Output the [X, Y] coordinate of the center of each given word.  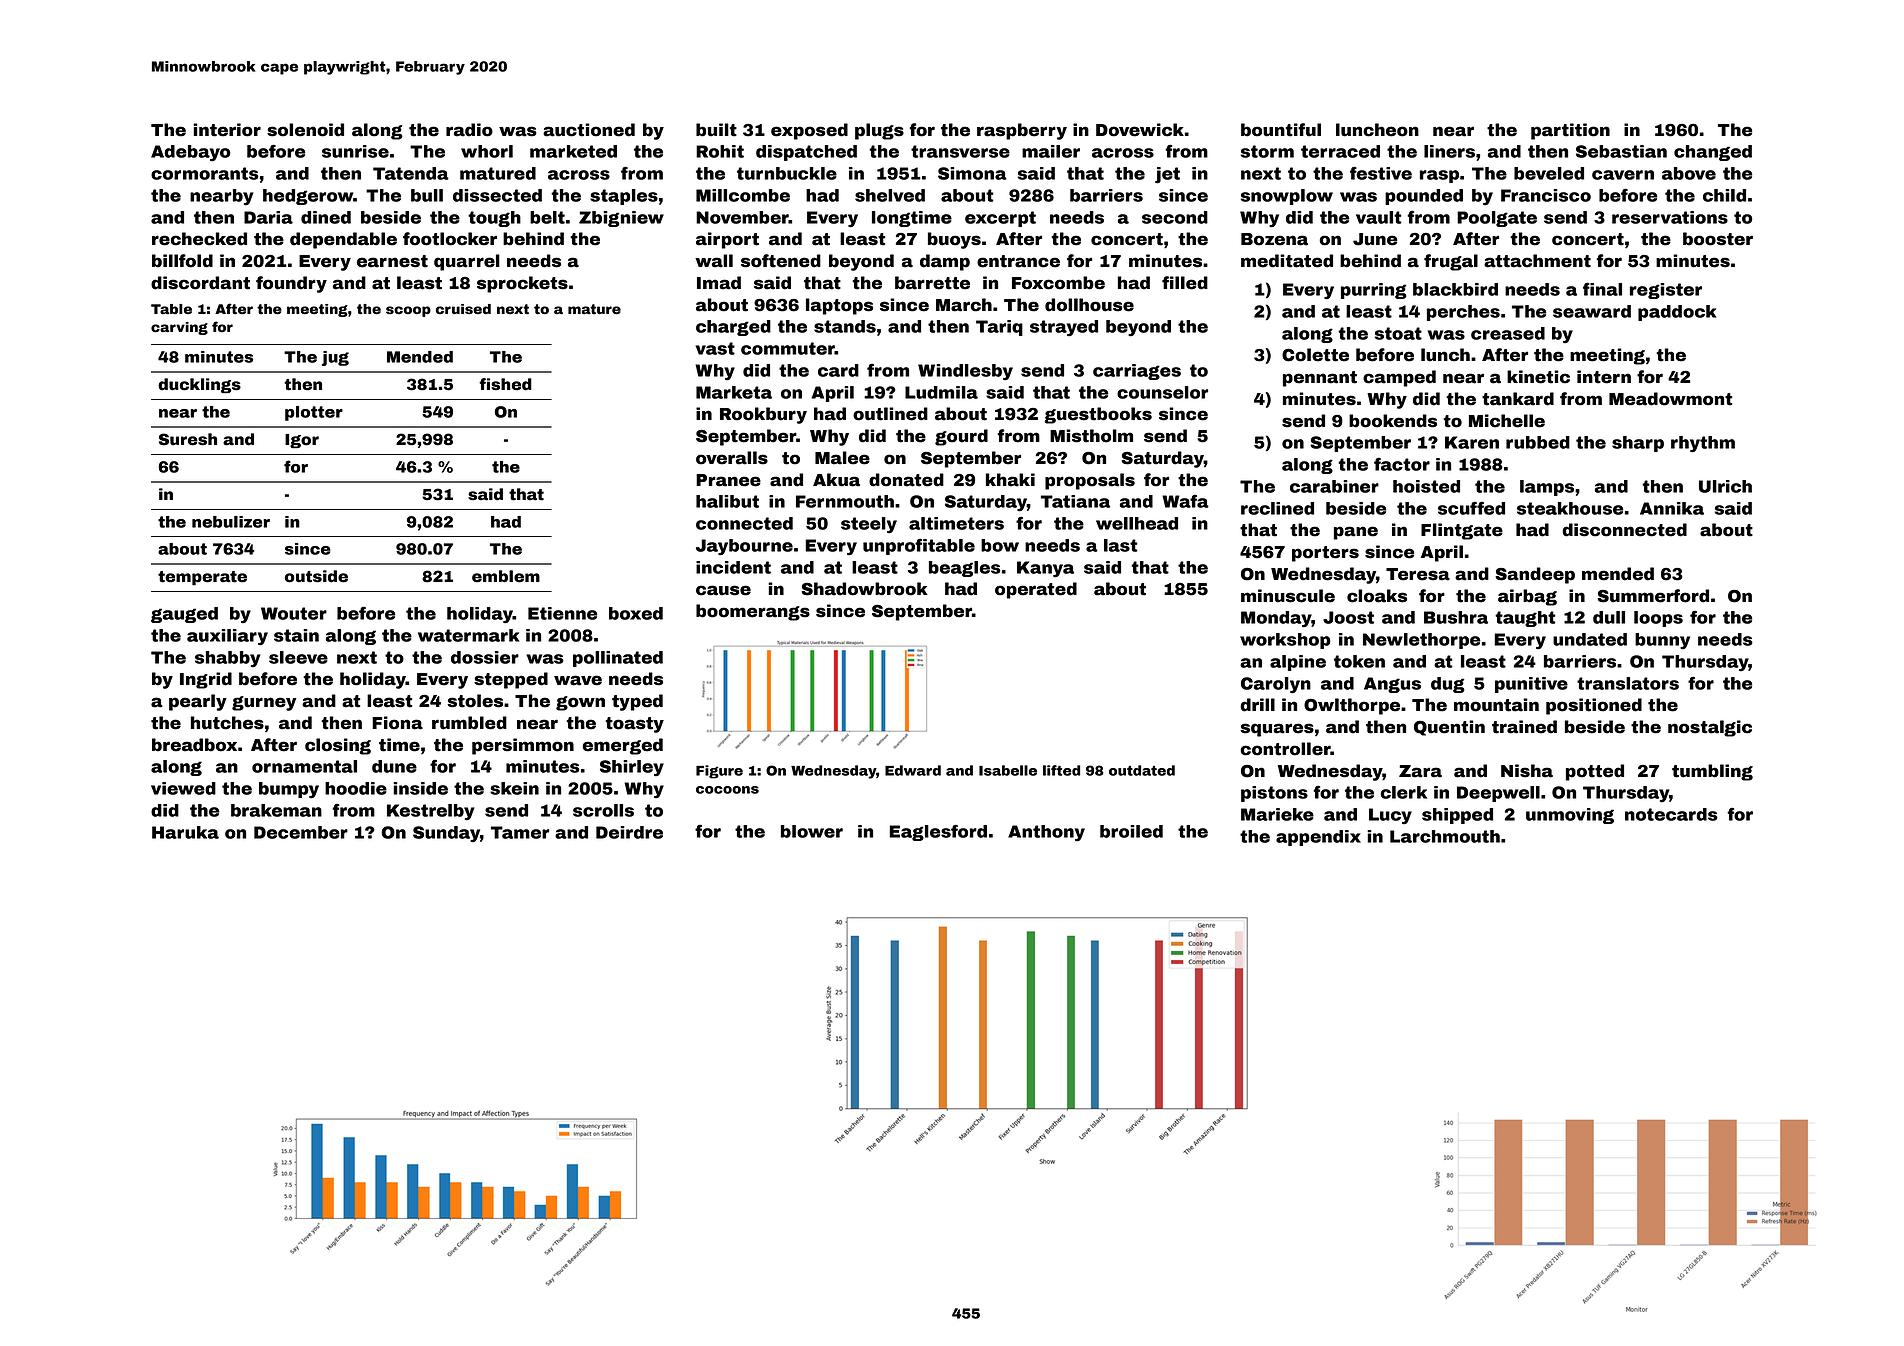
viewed [183, 788]
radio [469, 130]
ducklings [199, 386]
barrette [932, 283]
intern [1604, 377]
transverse [960, 151]
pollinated [618, 659]
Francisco [1546, 195]
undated [1590, 639]
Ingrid [206, 680]
